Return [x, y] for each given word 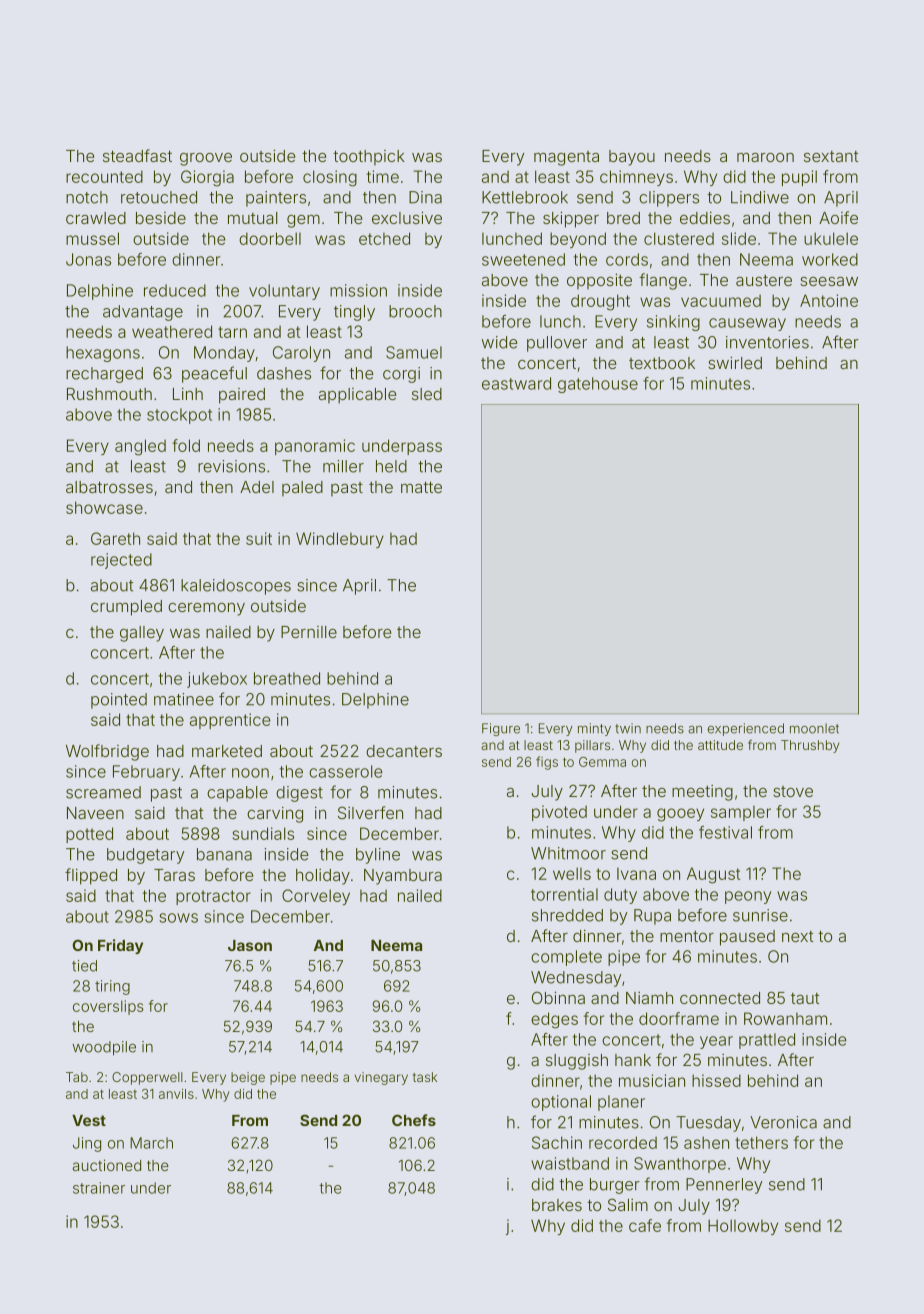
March [151, 1143]
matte [421, 487]
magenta [566, 158]
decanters [404, 751]
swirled [735, 362]
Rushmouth [109, 394]
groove [206, 159]
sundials [263, 833]
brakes [557, 1205]
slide [739, 238]
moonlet [814, 728]
